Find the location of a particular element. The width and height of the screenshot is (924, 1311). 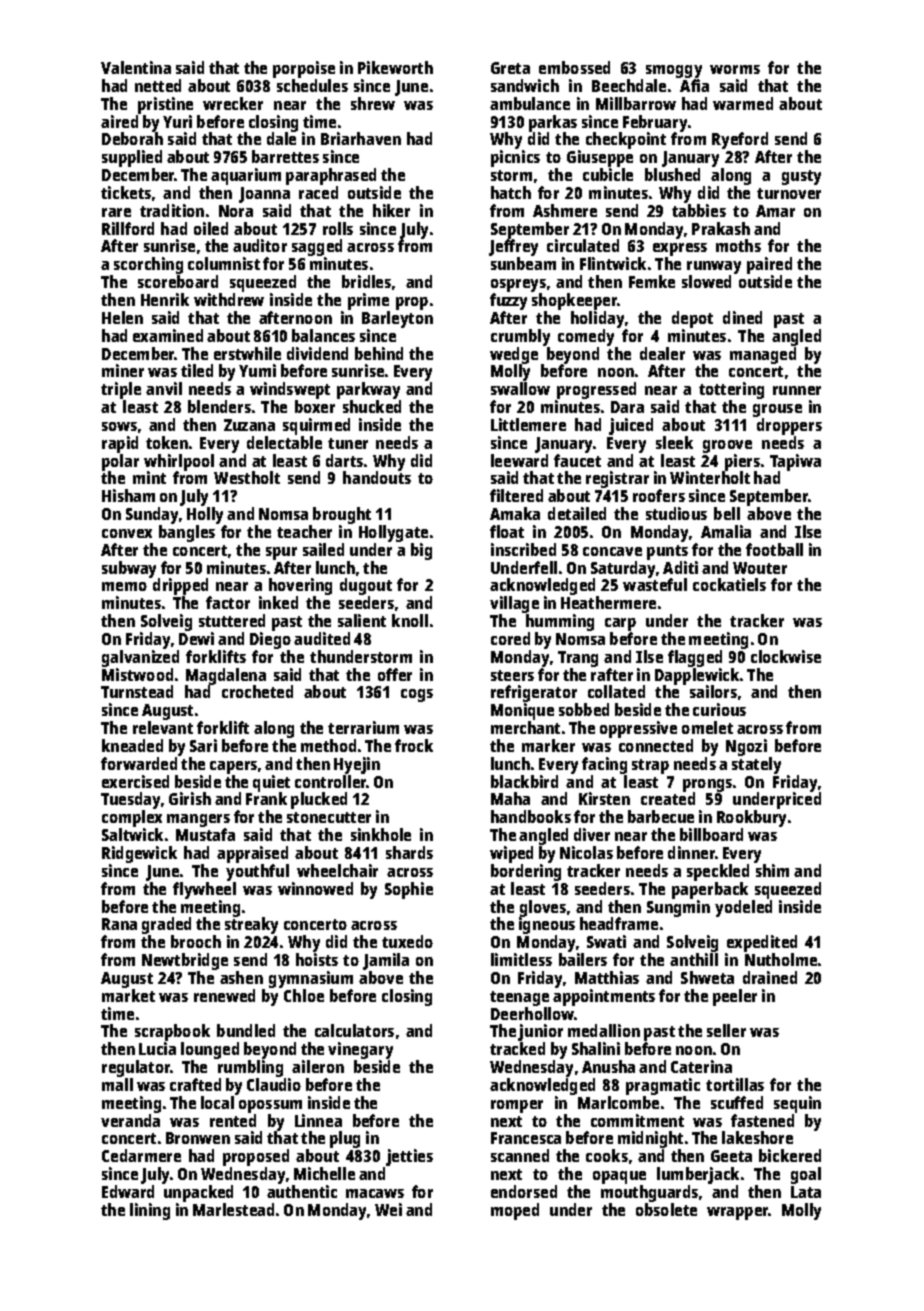

wiped is located at coordinates (511, 854).
